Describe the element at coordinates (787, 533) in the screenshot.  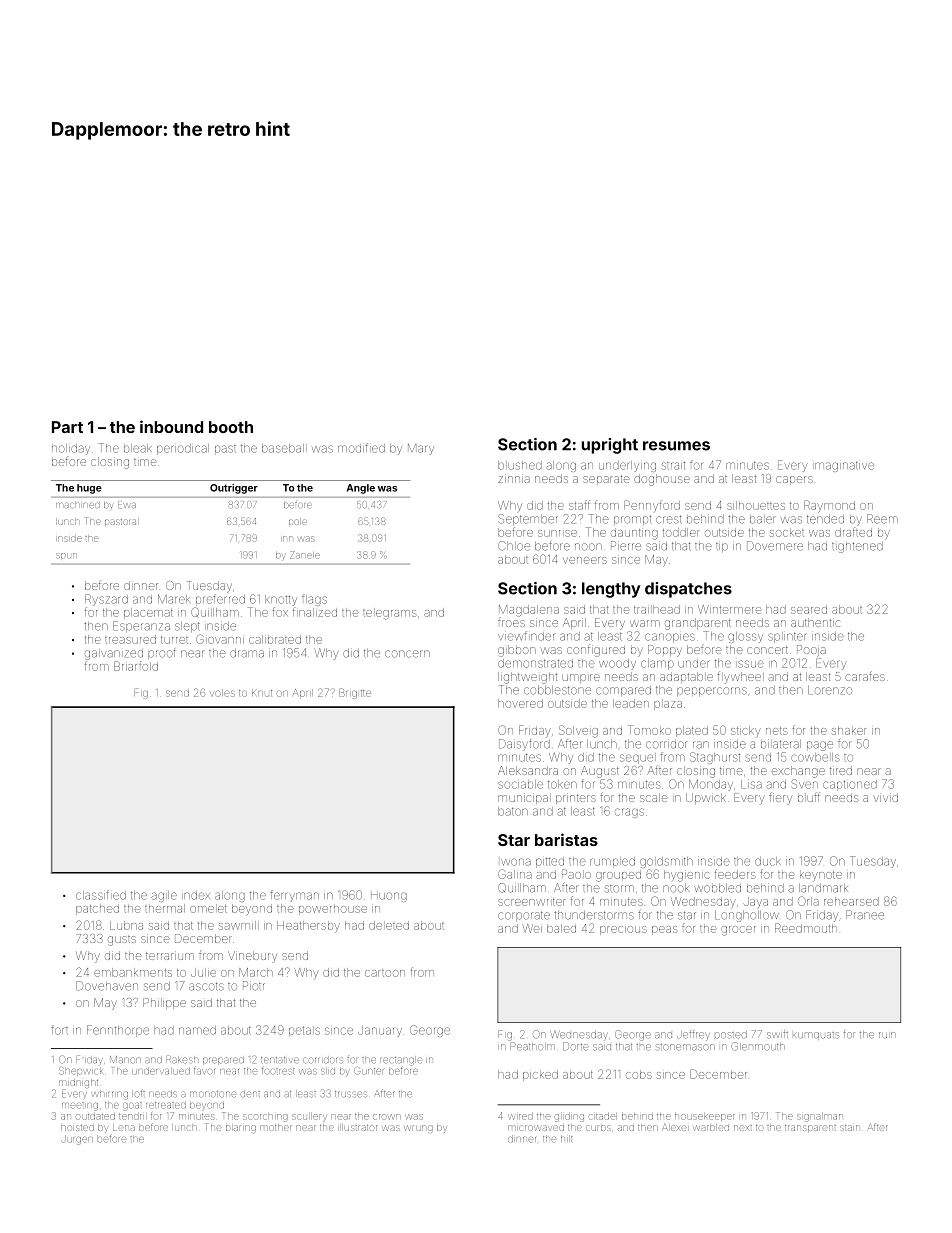
I see `socket` at that location.
